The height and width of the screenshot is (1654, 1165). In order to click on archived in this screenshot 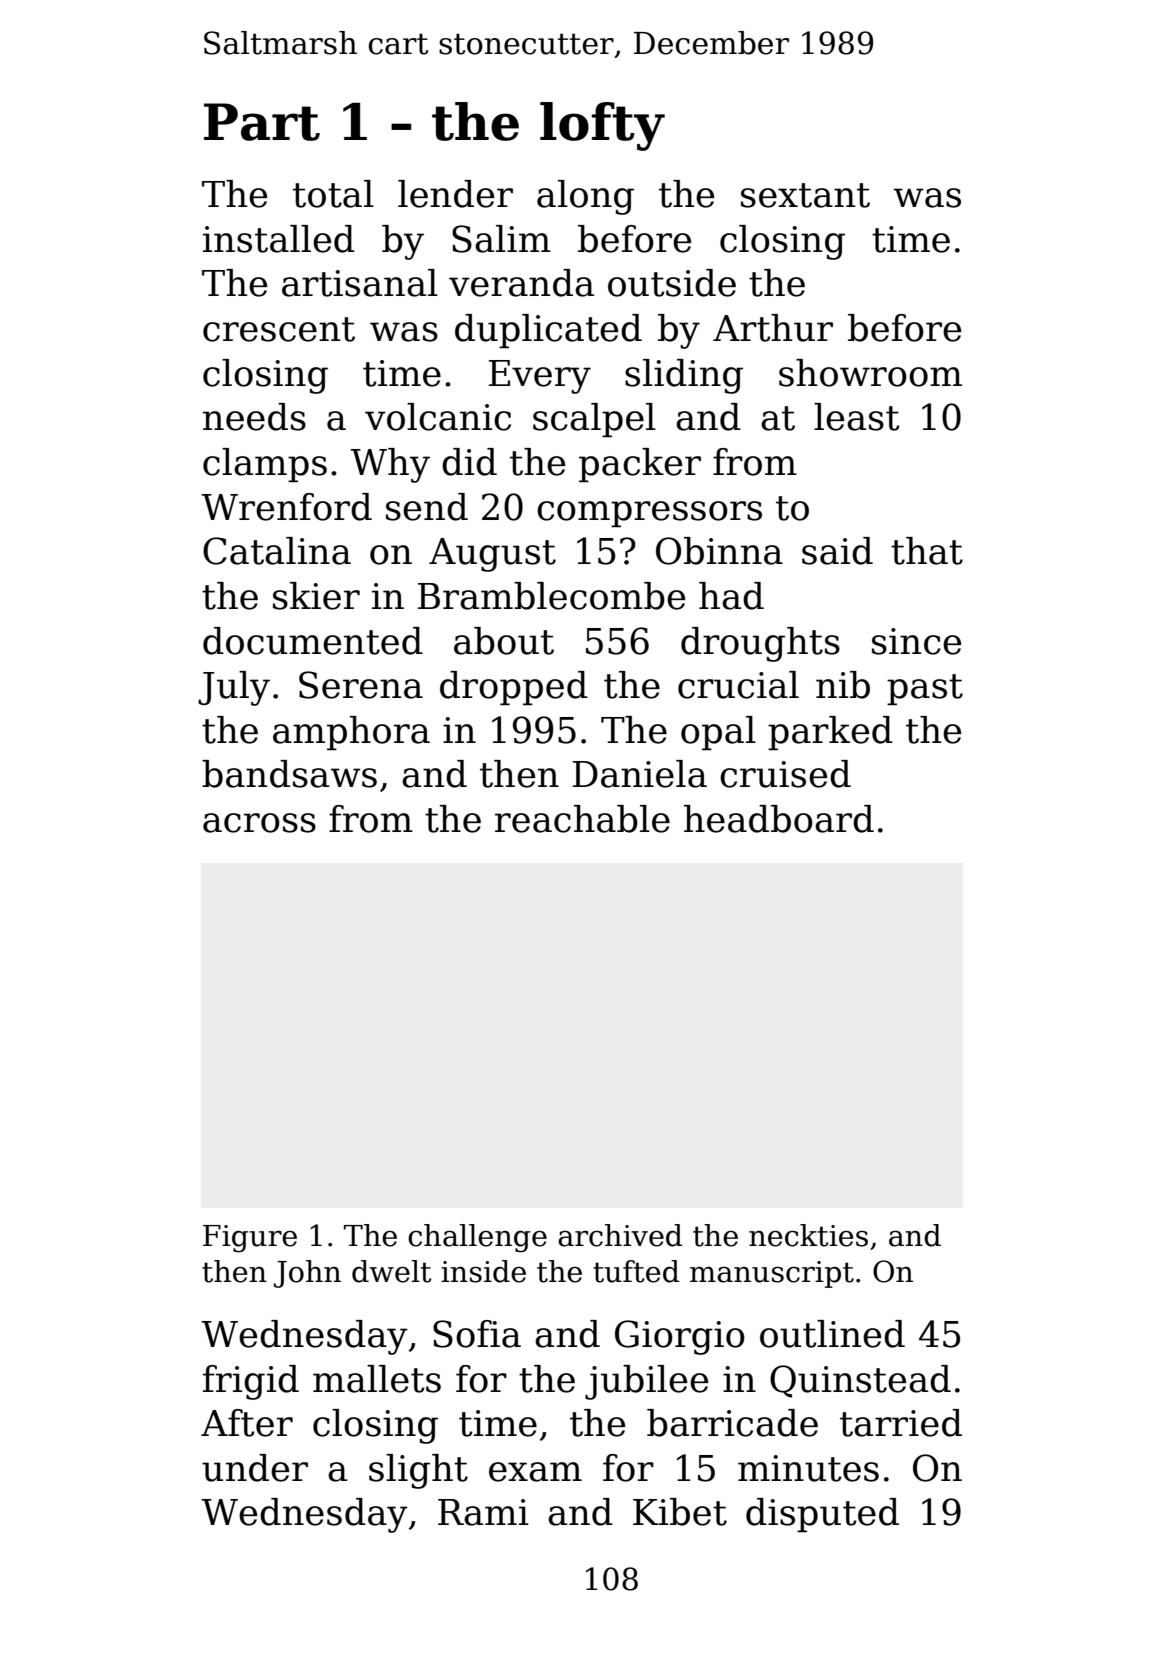, I will do `click(620, 1235)`.
